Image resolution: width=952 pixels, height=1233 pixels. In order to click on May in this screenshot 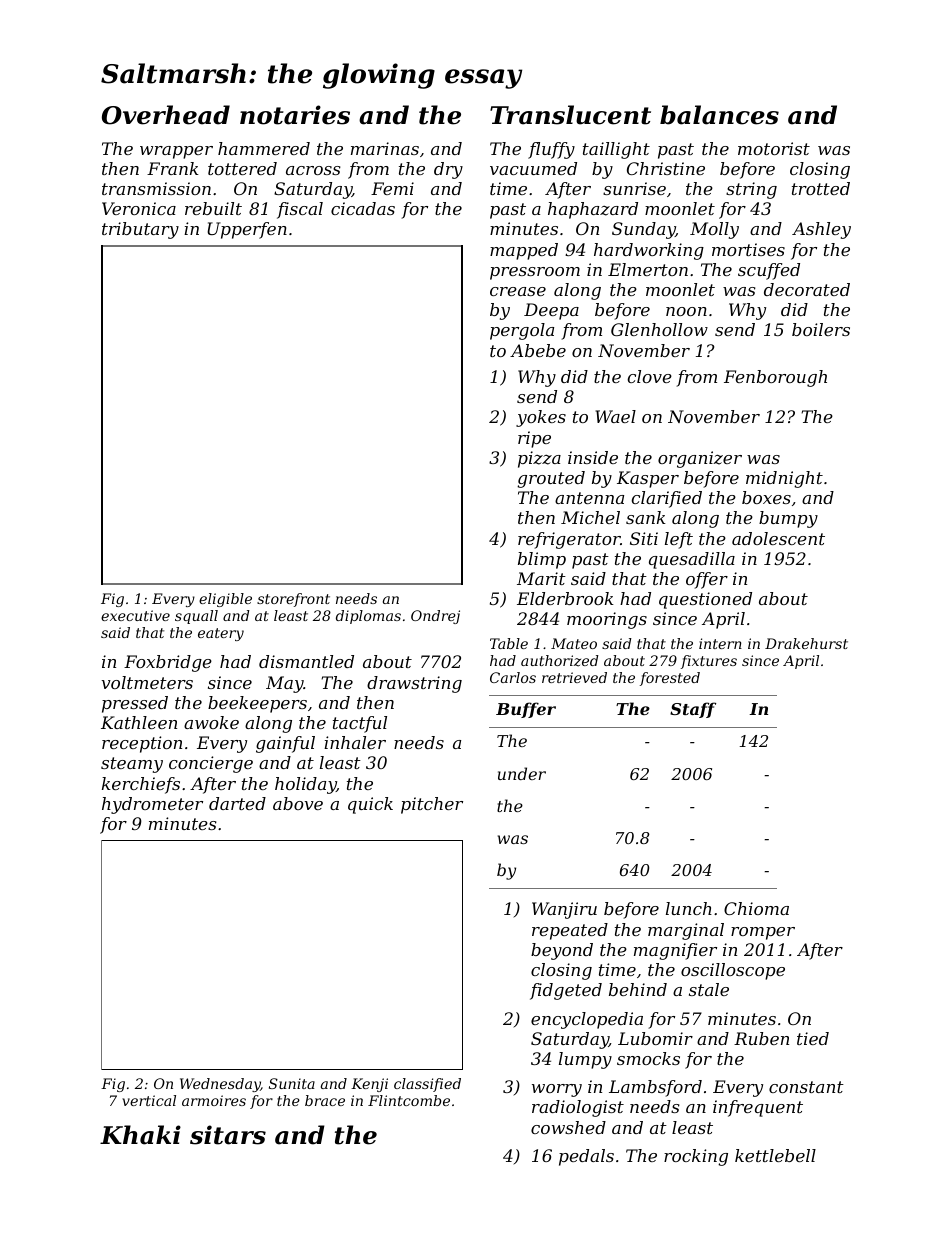, I will do `click(285, 684)`.
